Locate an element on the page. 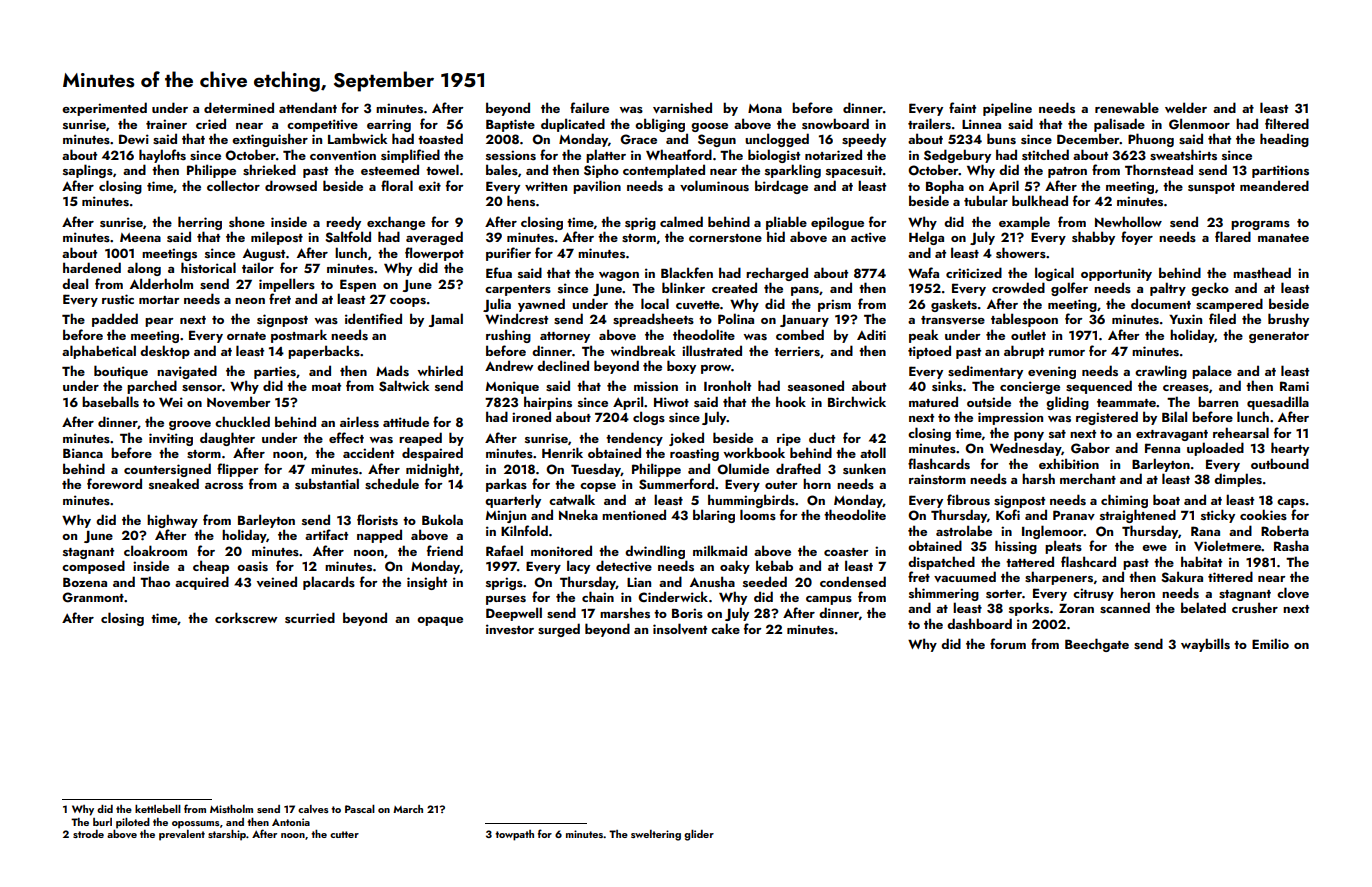 The height and width of the document is (887, 1372). creases is located at coordinates (1186, 388).
